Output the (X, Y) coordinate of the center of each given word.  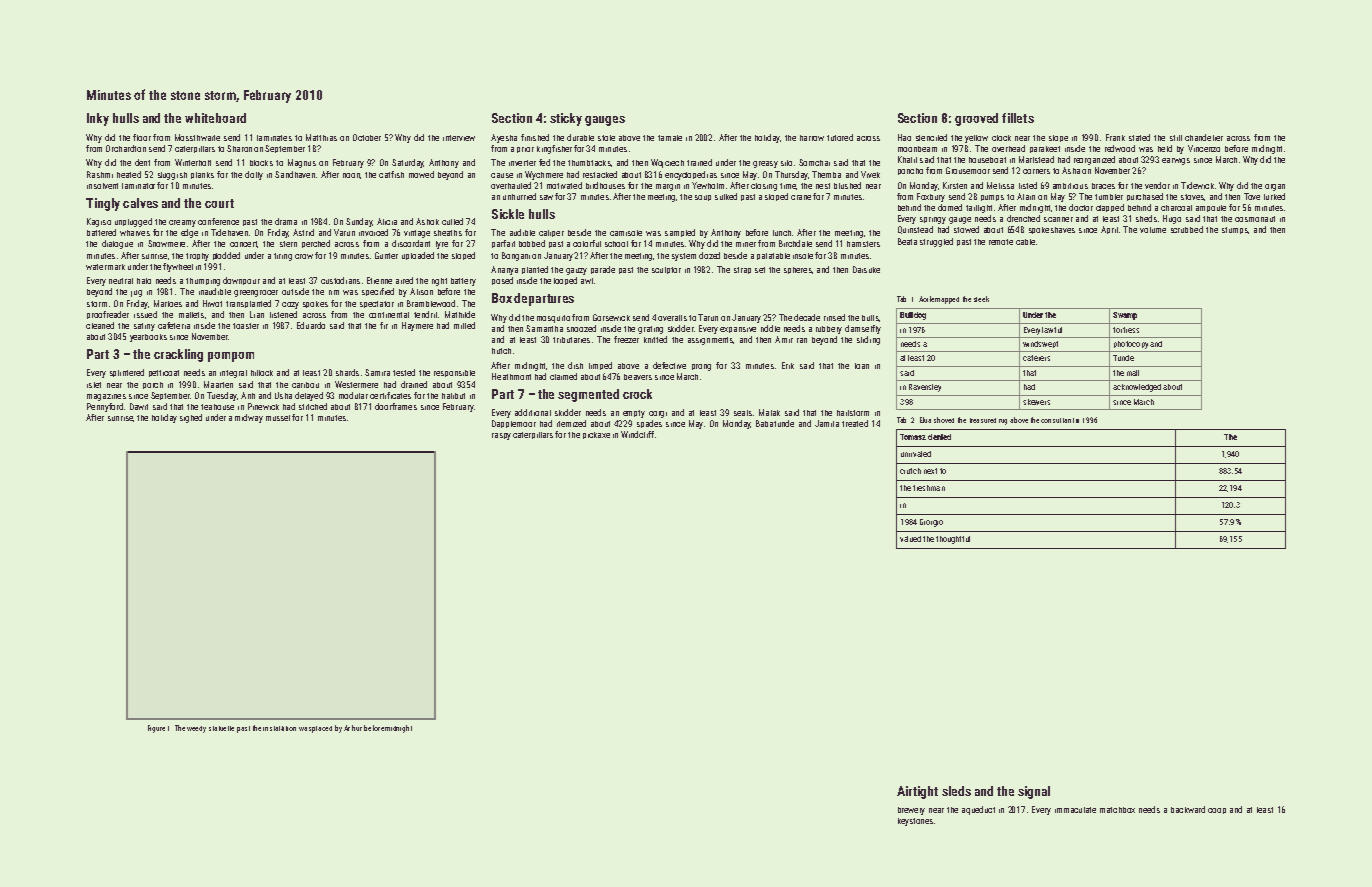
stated (1139, 137)
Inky (98, 119)
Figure (156, 729)
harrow (812, 138)
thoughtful (953, 540)
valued (910, 539)
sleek (981, 299)
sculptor (666, 270)
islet (94, 385)
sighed (191, 418)
